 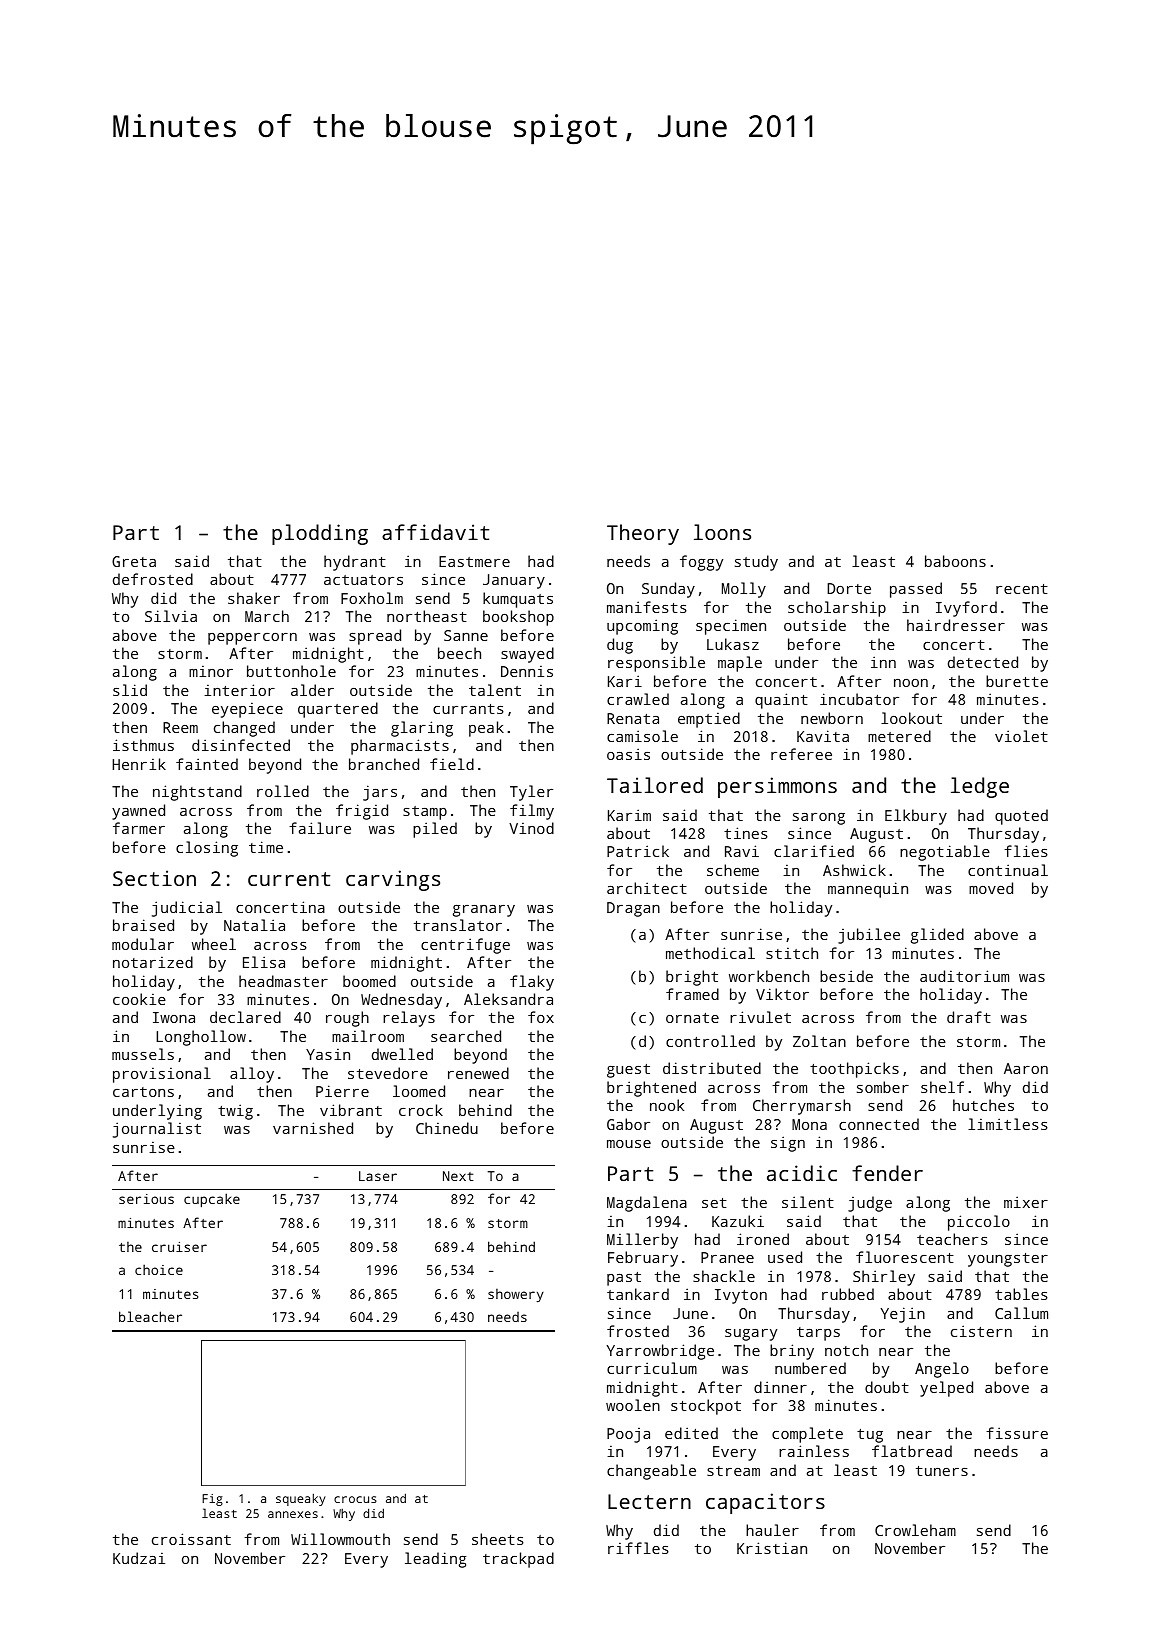 I want to click on toothpicks, so click(x=854, y=1070).
